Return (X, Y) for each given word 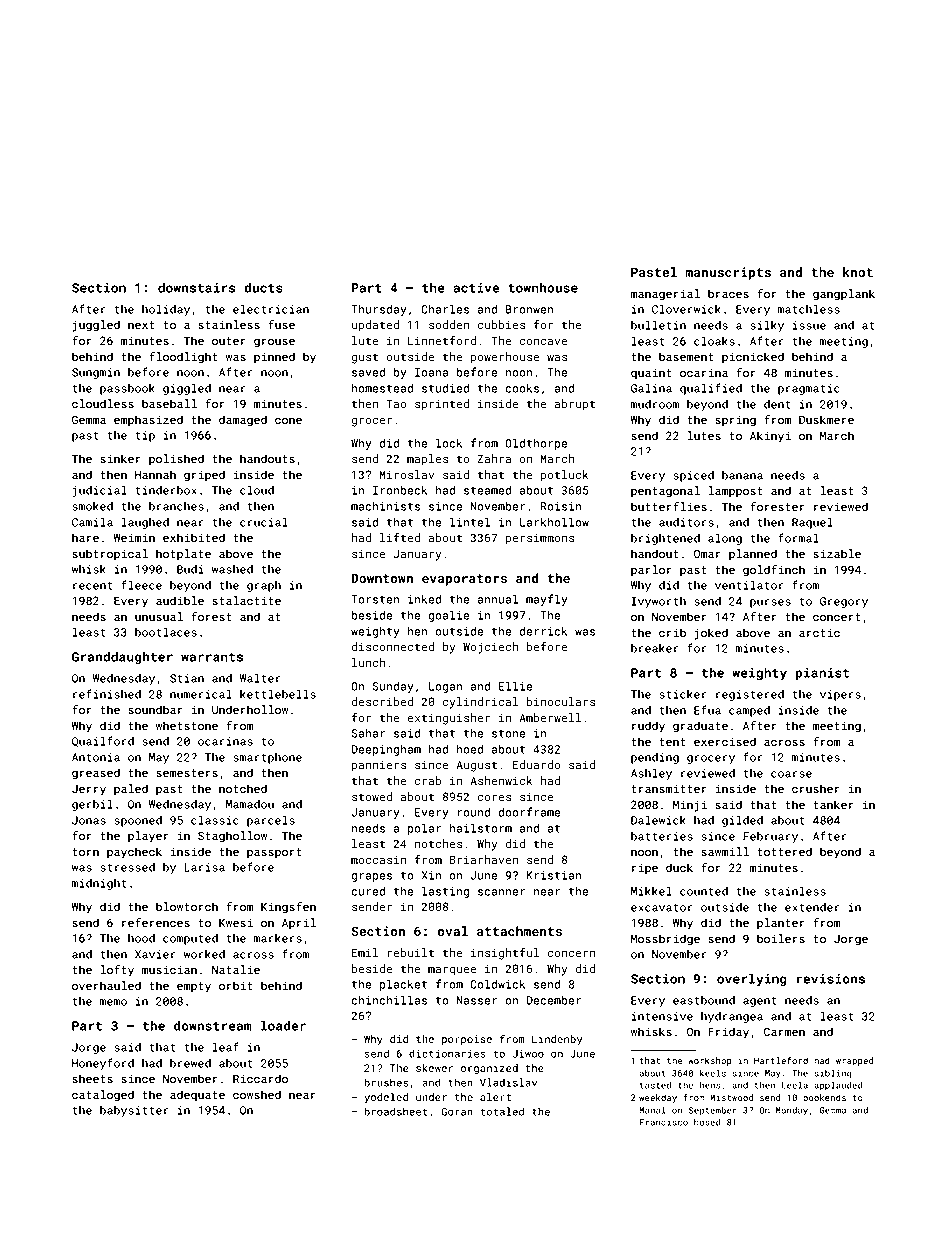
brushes (386, 1082)
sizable (837, 553)
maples (427, 460)
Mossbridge (665, 940)
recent (93, 586)
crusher (816, 788)
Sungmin (96, 373)
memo (113, 1002)
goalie (448, 616)
